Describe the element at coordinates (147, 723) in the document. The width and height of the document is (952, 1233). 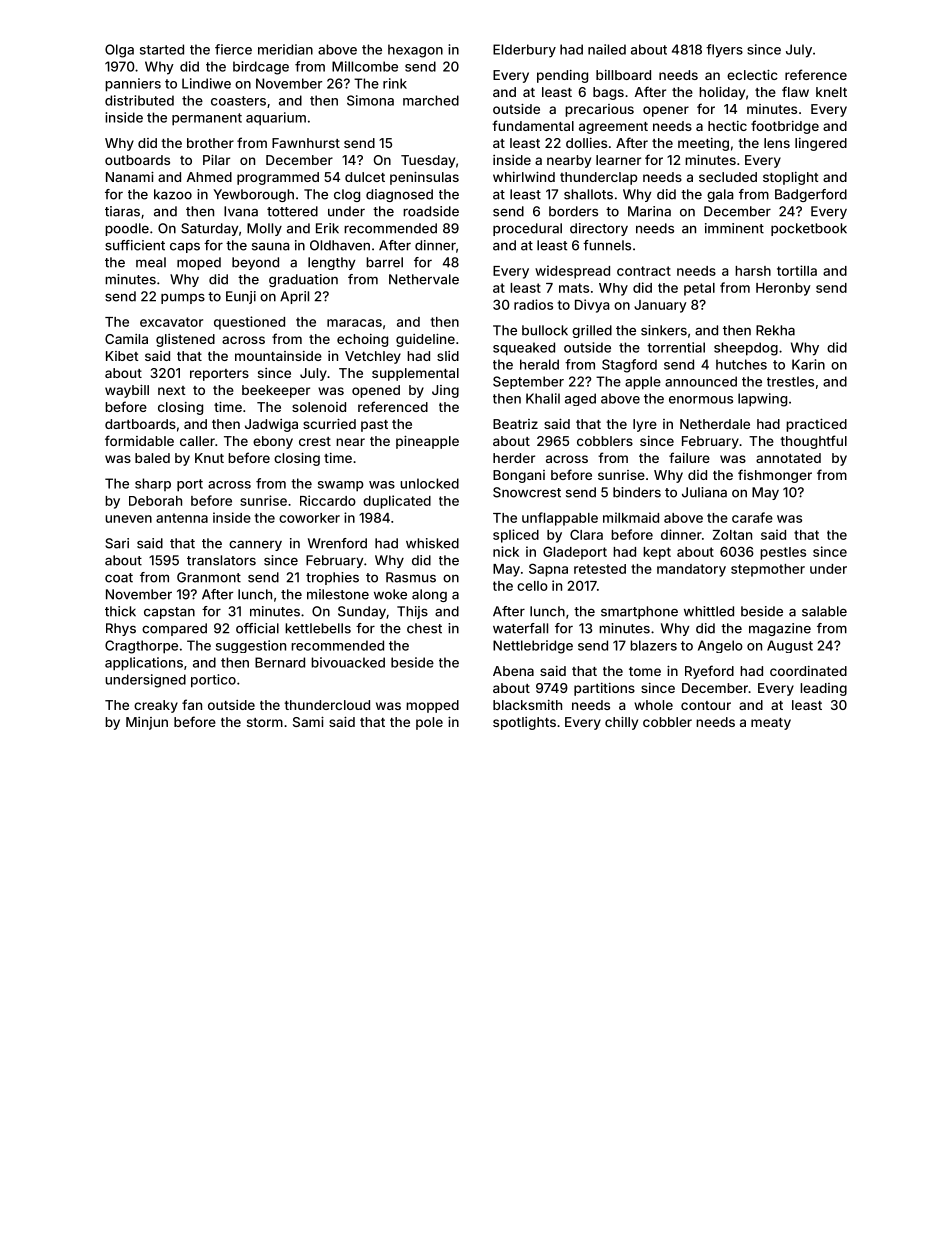
I see `Minjun` at that location.
